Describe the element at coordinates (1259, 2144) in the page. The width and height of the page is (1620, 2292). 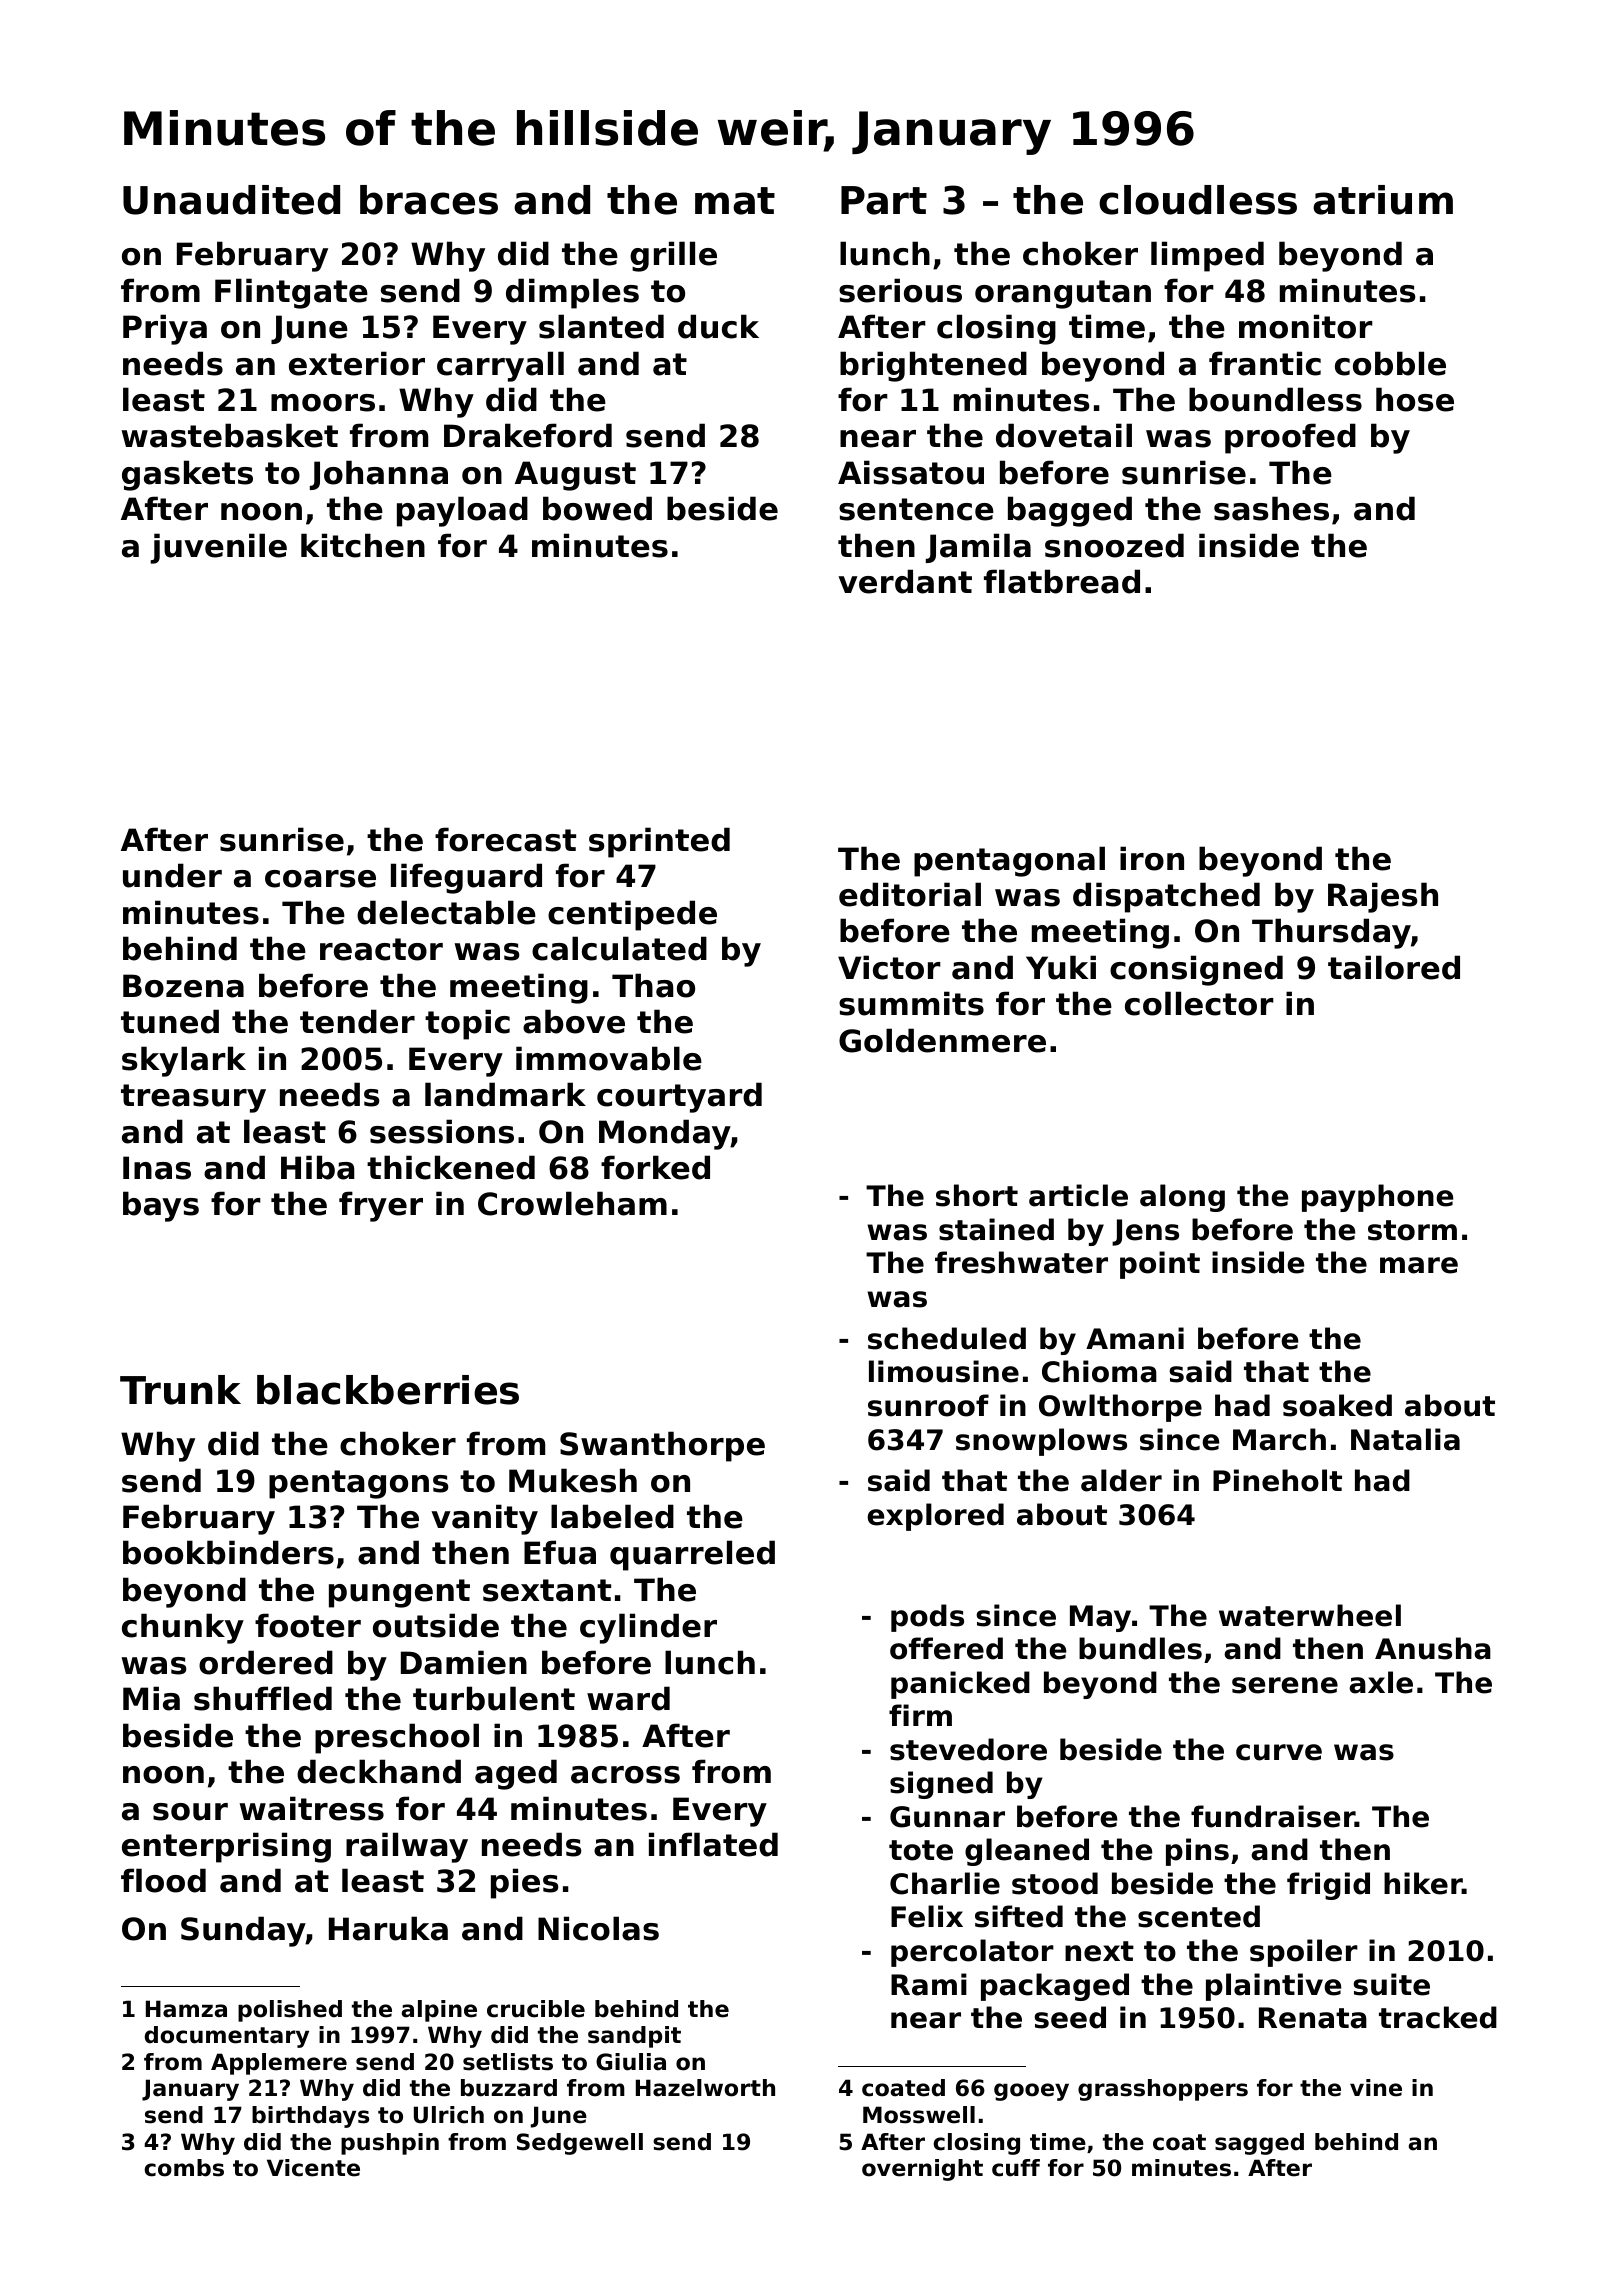
I see `sagged` at that location.
